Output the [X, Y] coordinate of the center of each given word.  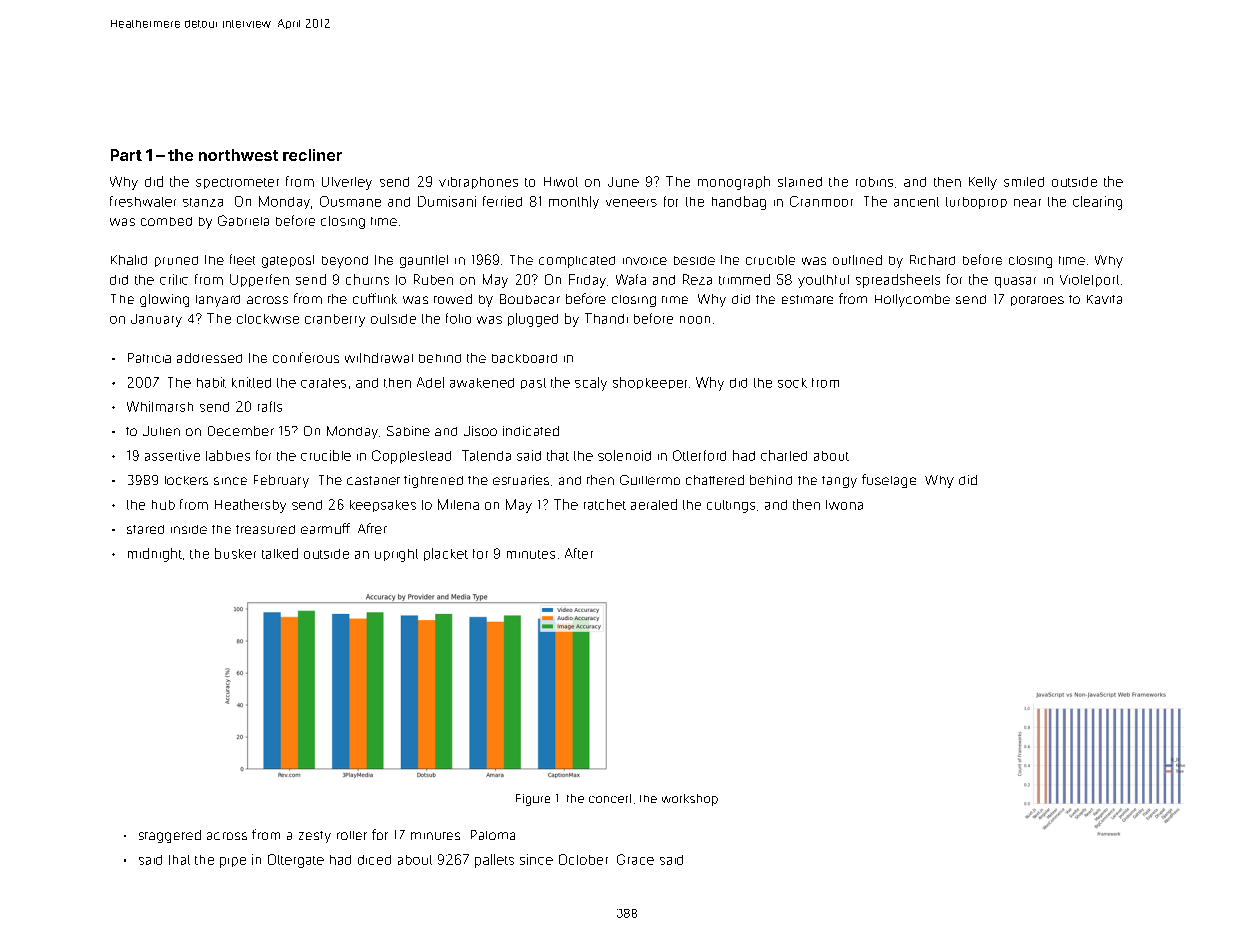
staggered [170, 836]
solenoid [624, 455]
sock [792, 383]
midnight [155, 555]
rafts [270, 406]
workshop [690, 800]
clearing [1097, 203]
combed [166, 221]
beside [694, 260]
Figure [533, 800]
